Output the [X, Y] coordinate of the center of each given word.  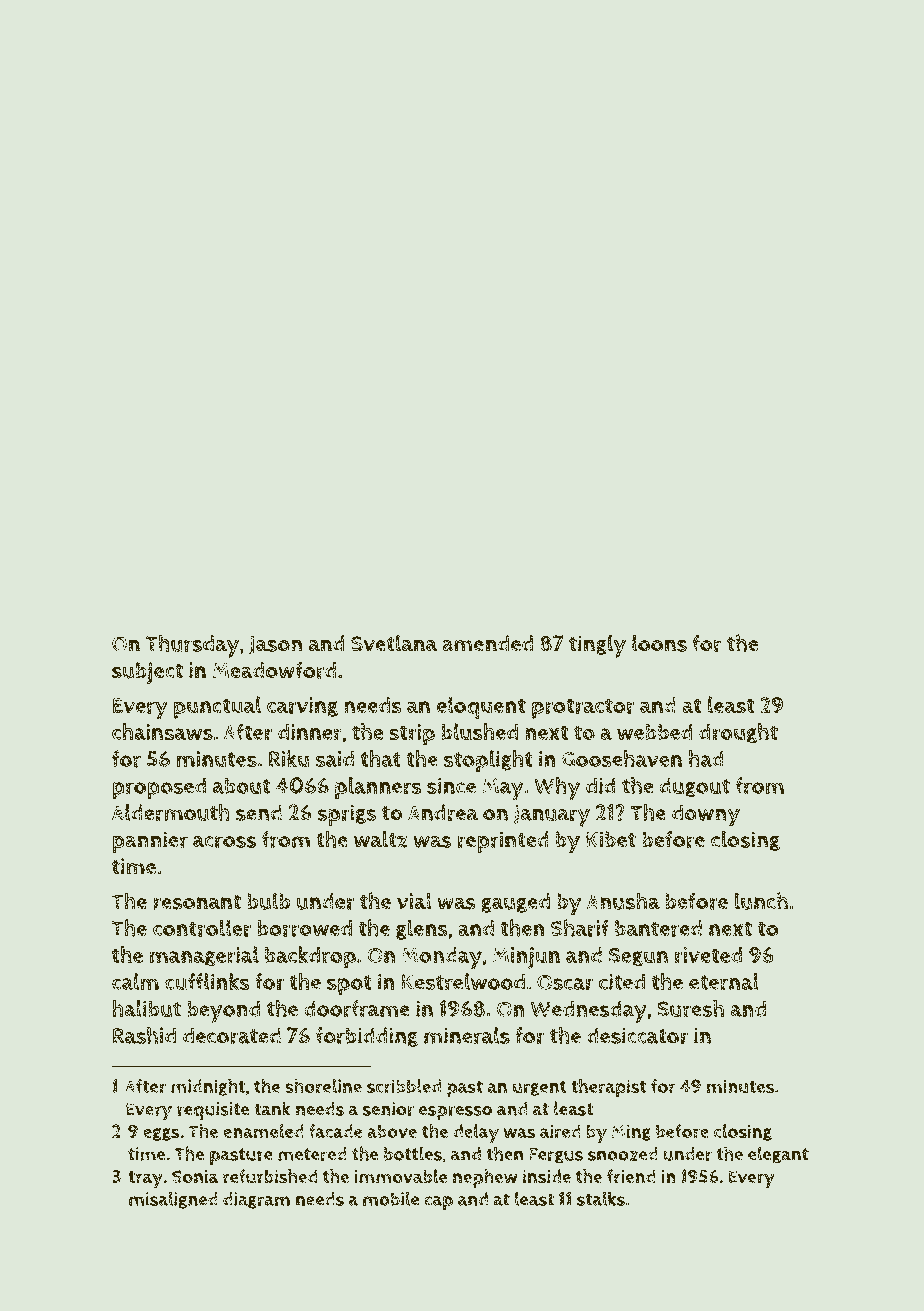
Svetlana [394, 643]
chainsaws [162, 732]
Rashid [144, 1035]
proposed [159, 788]
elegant [778, 1155]
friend [631, 1176]
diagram [256, 1200]
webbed [655, 732]
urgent [539, 1088]
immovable [401, 1176]
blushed [479, 732]
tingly [597, 646]
